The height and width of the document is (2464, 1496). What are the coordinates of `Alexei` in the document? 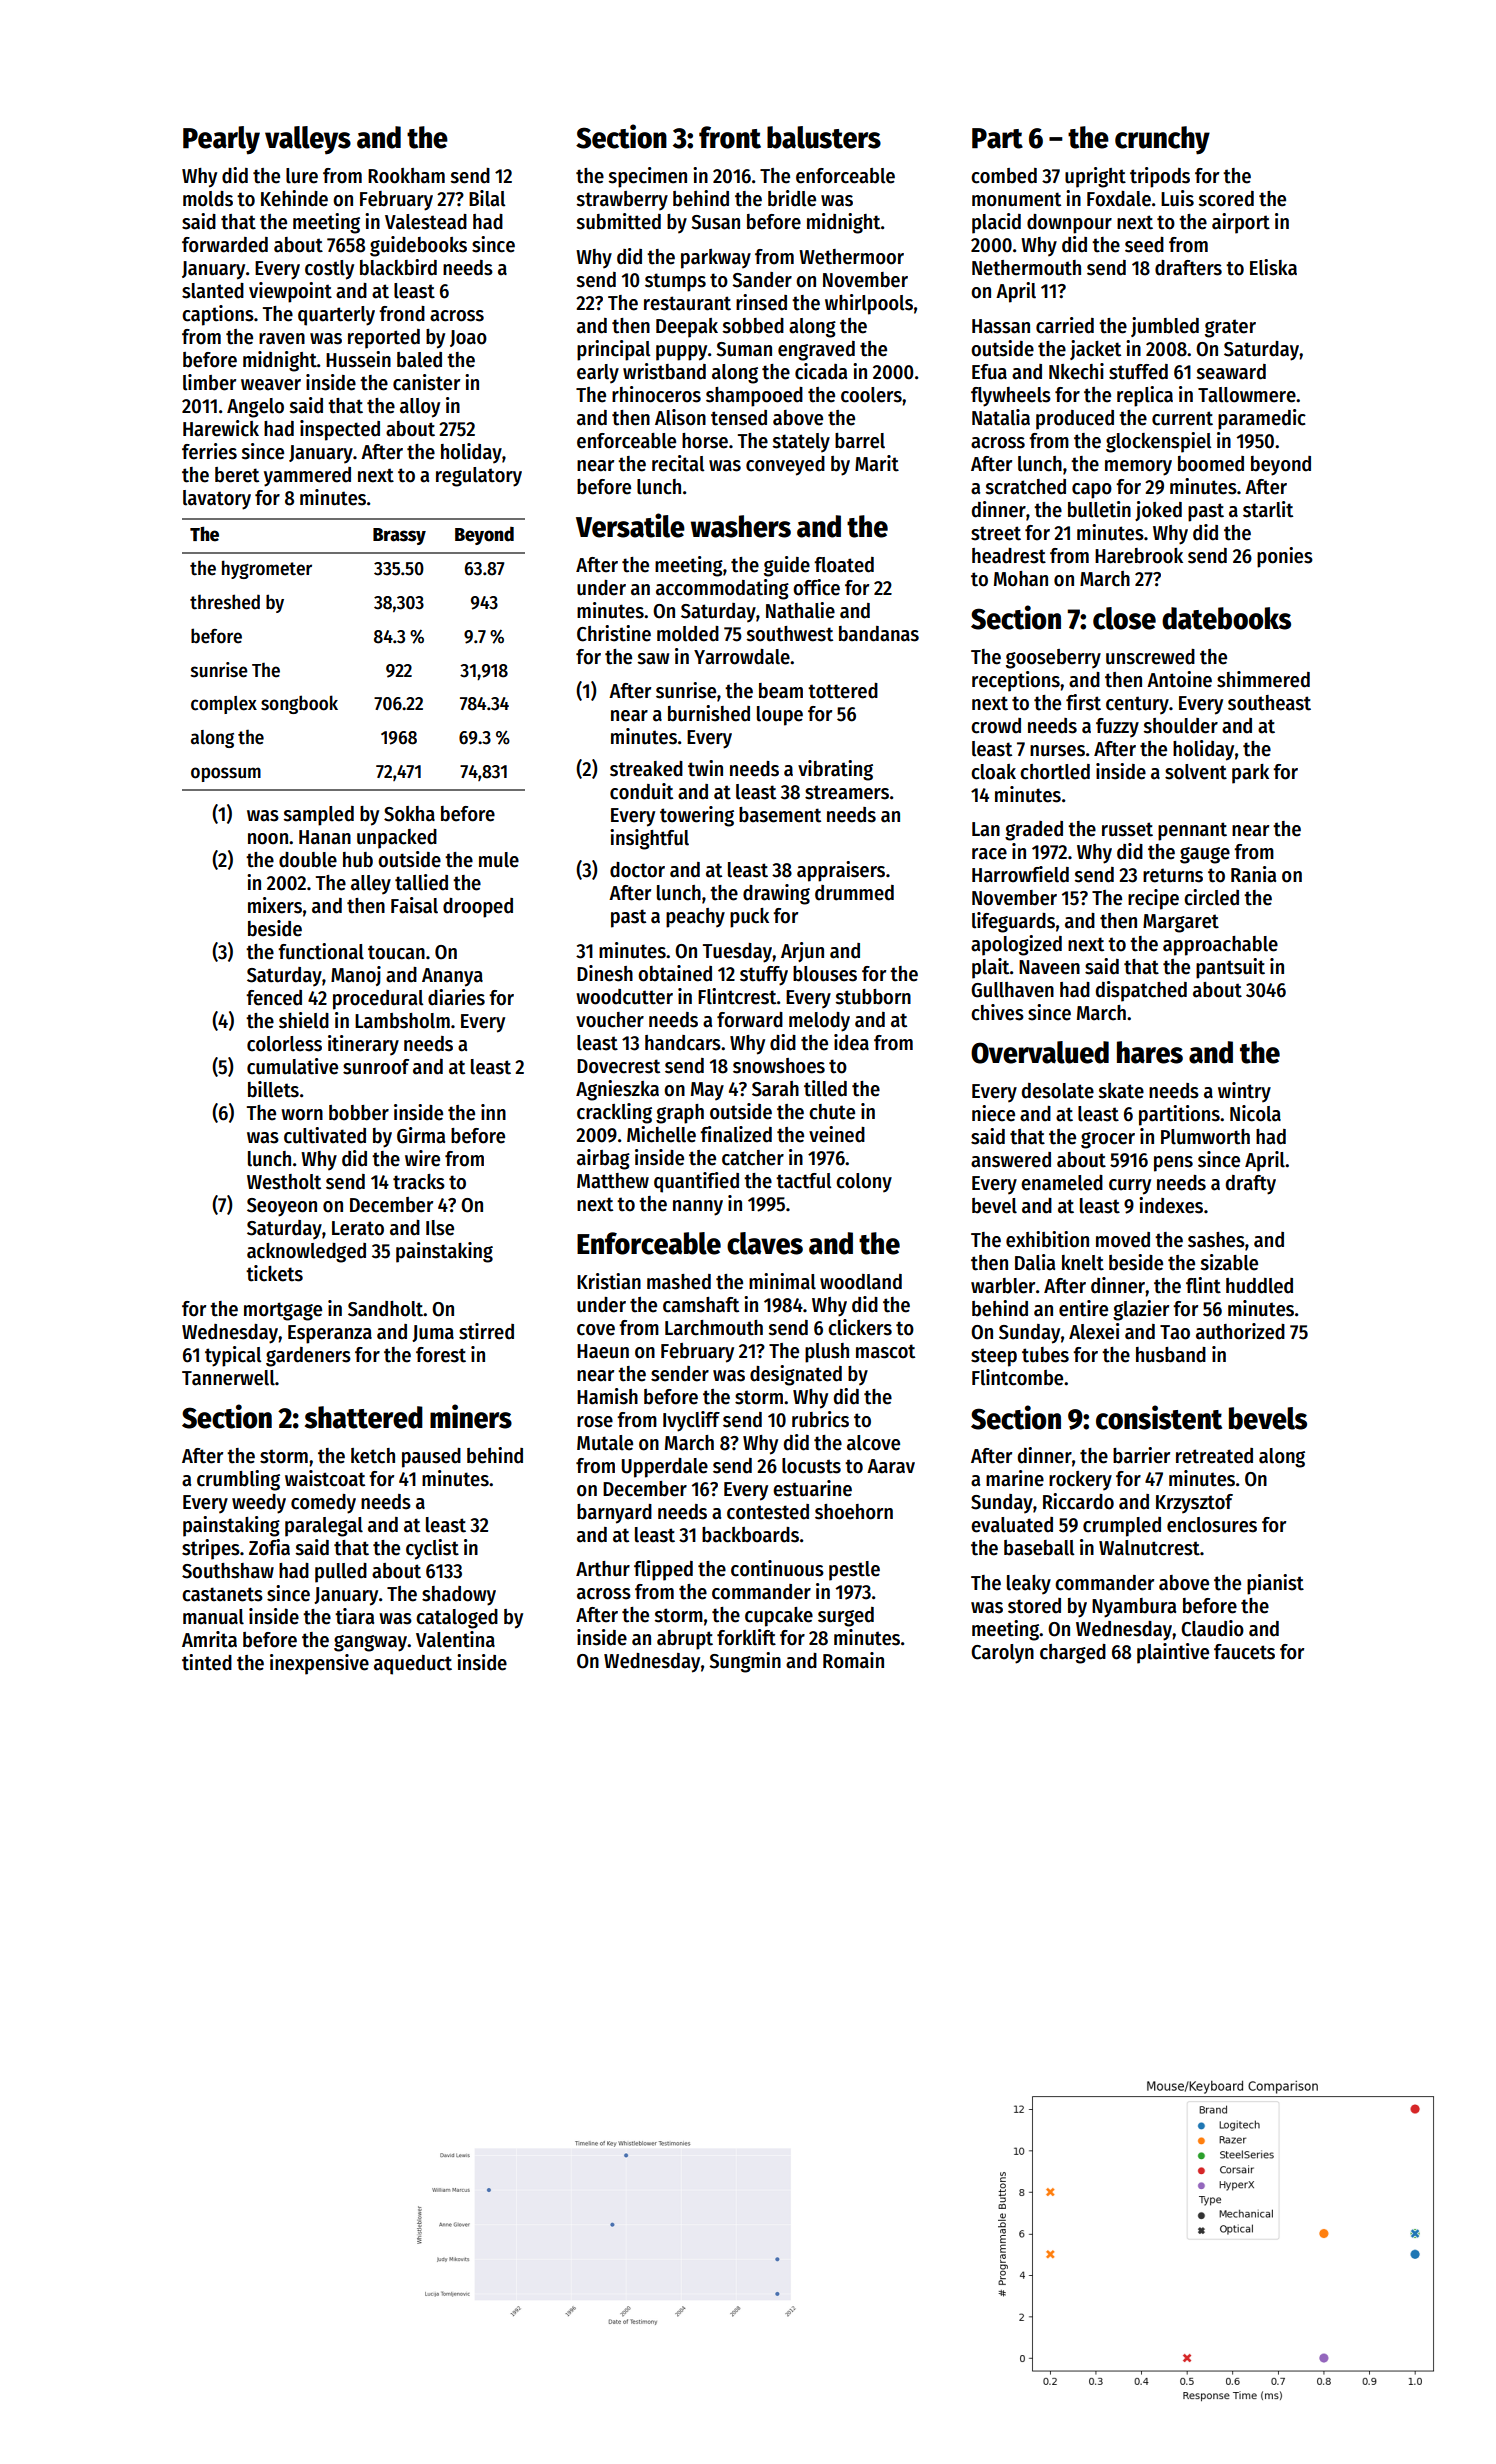 It's located at (1094, 1331).
